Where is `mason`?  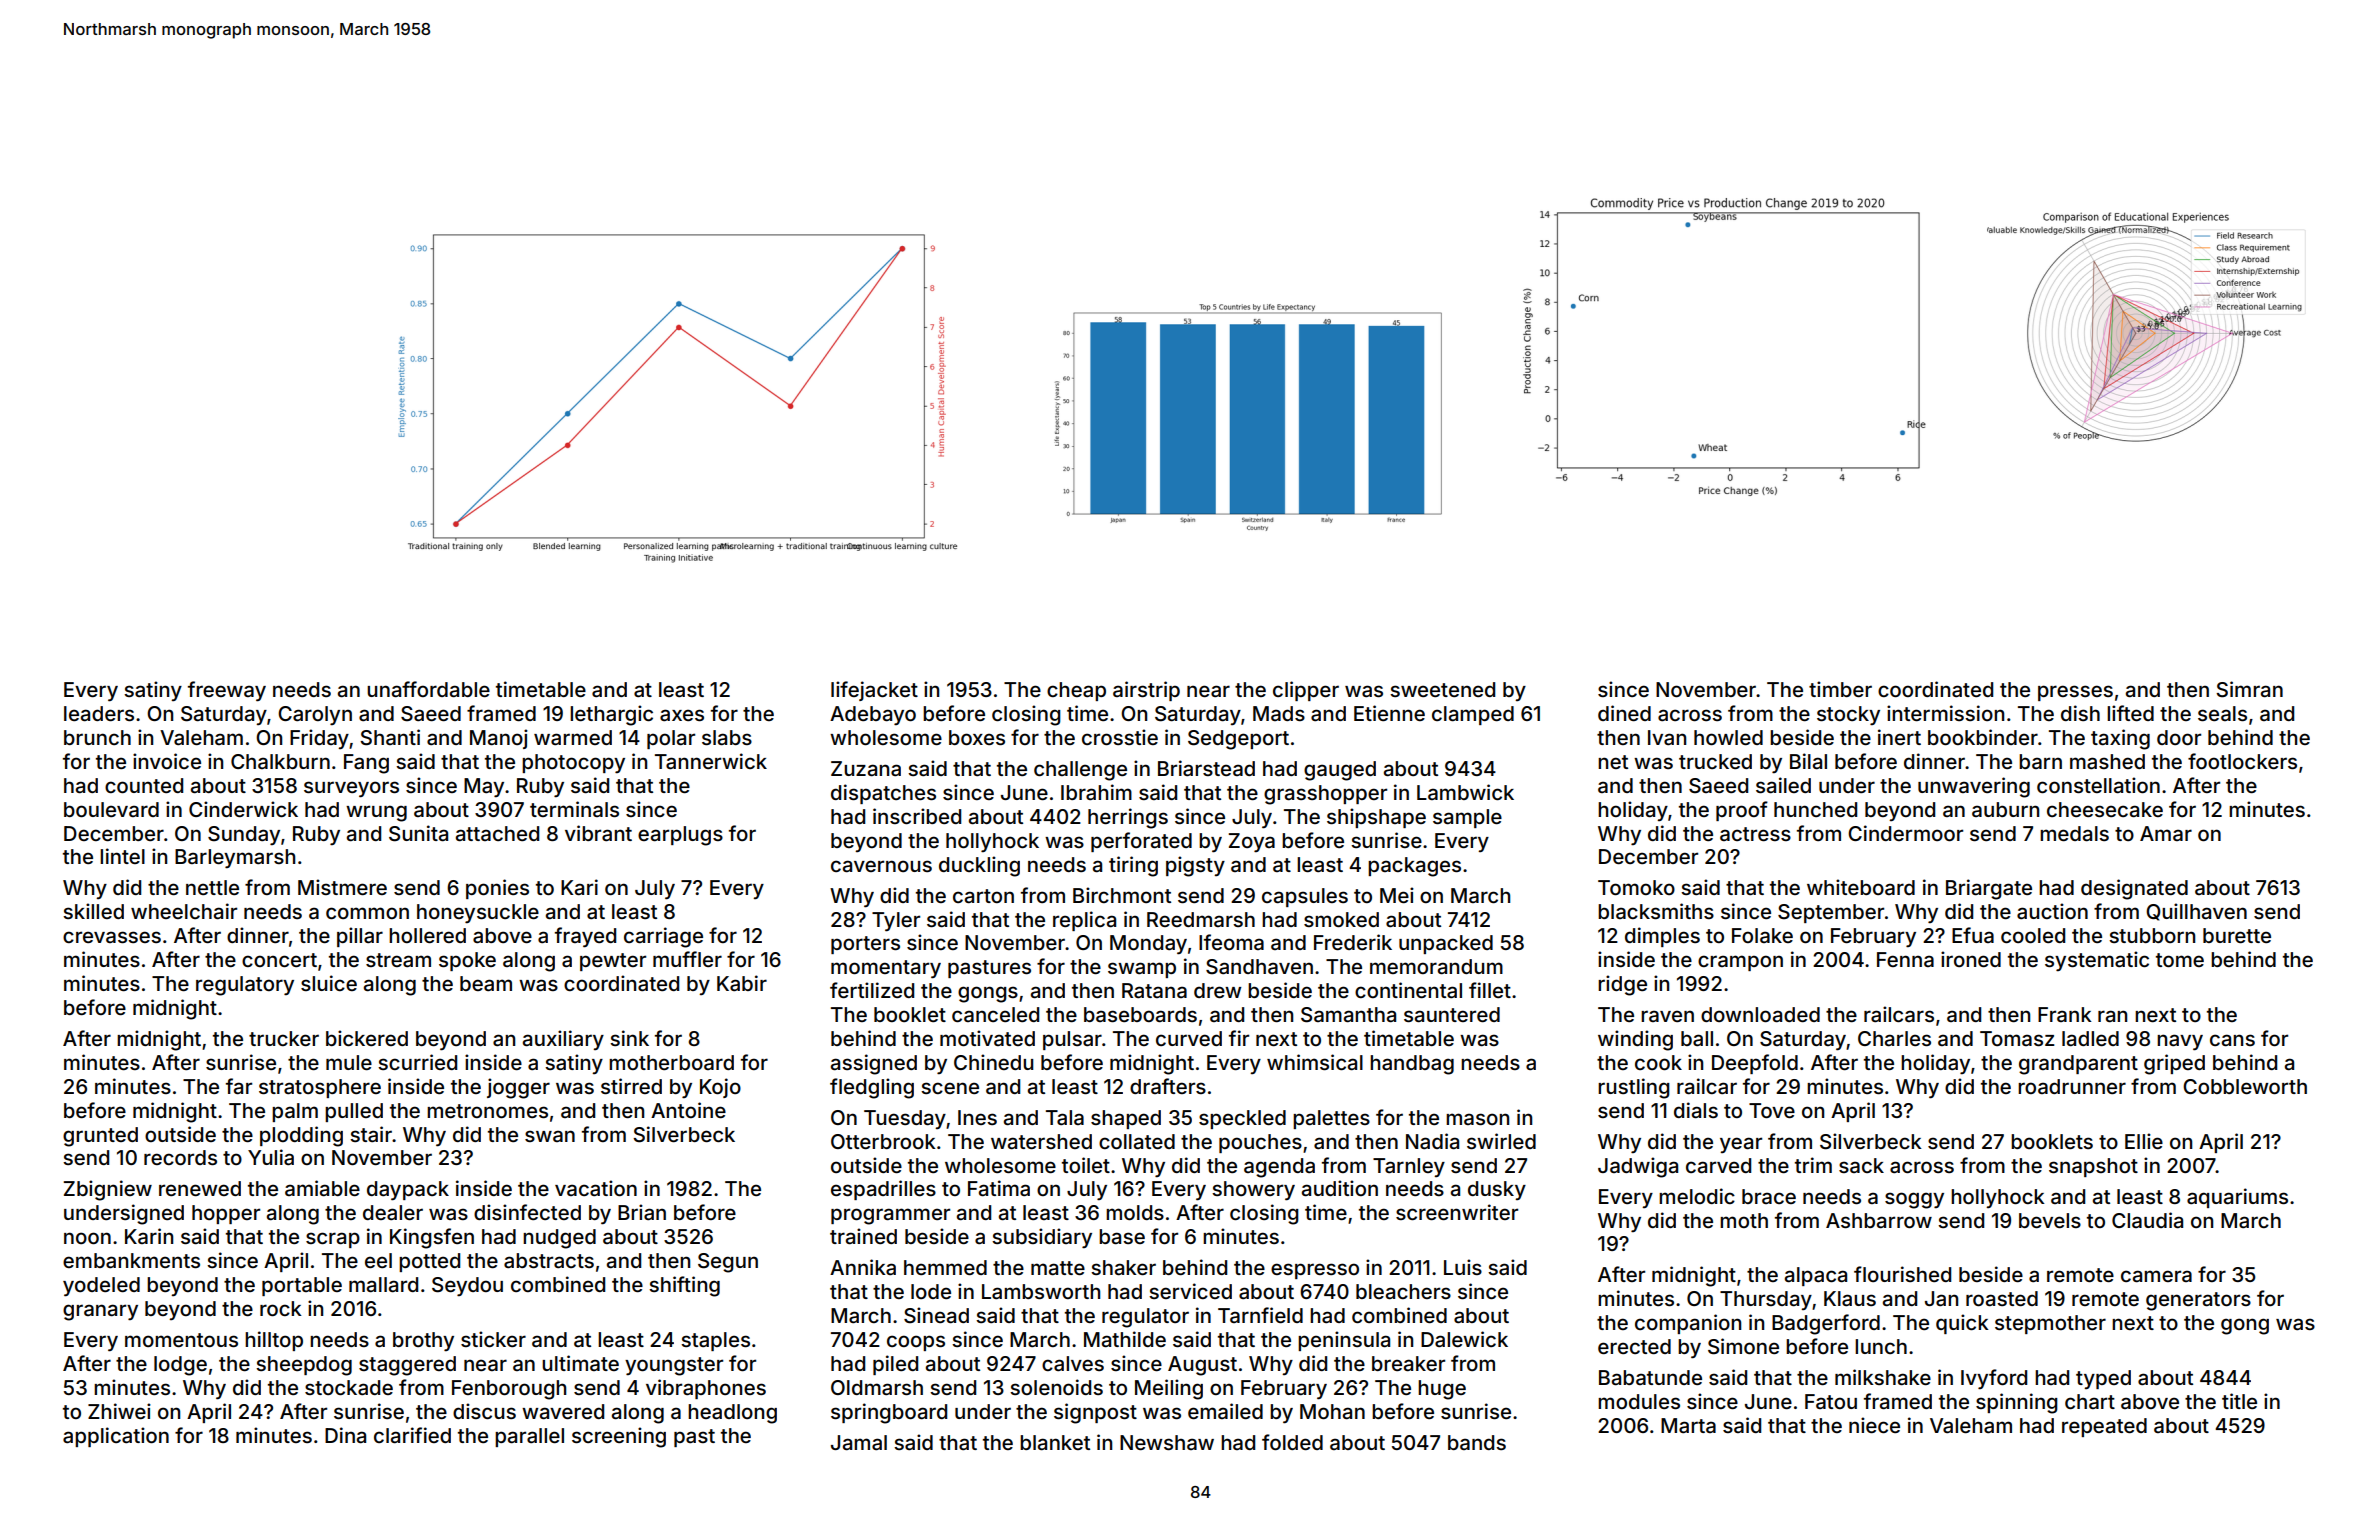
mason is located at coordinates (1477, 1119).
